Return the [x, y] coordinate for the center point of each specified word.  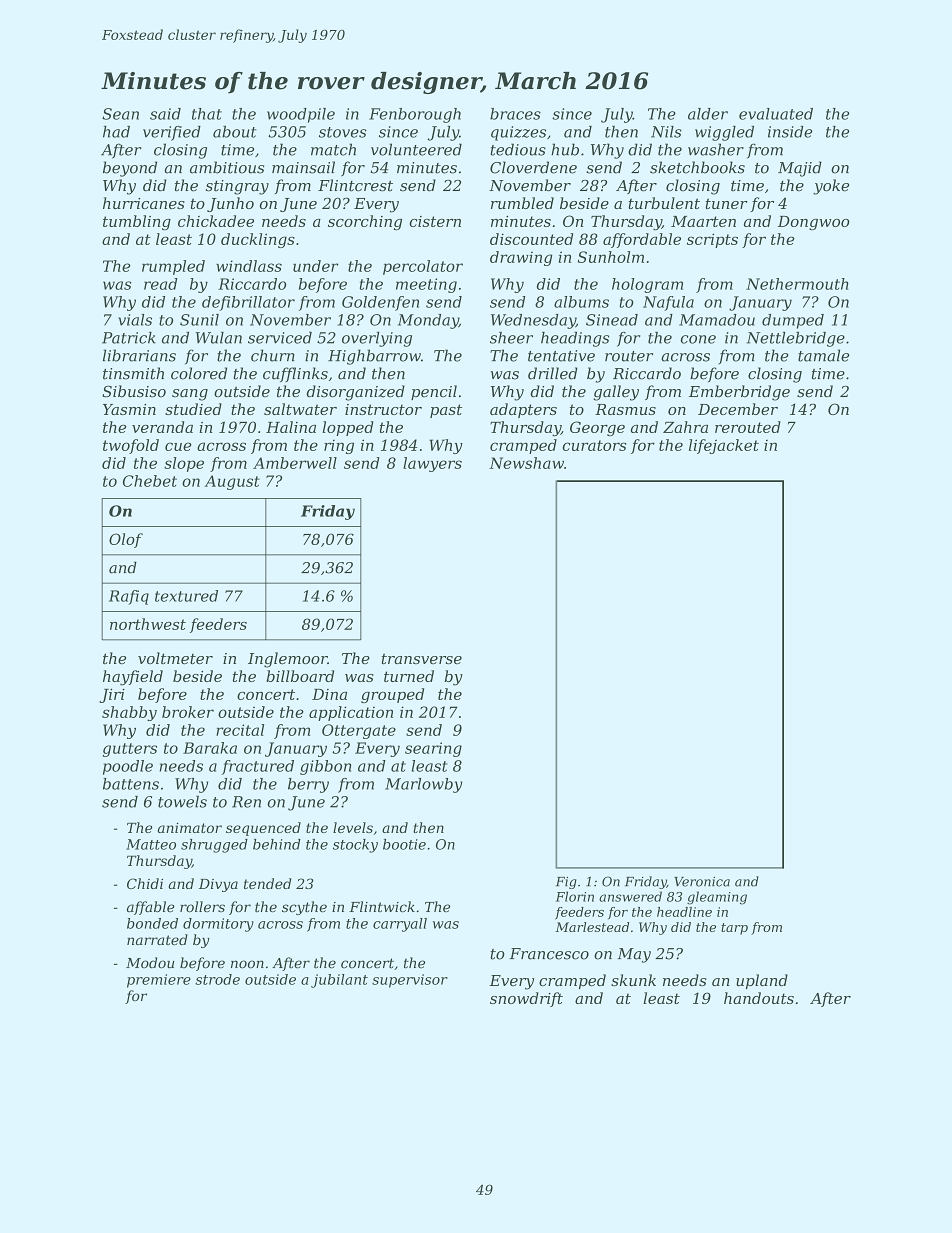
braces [515, 114]
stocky [355, 846]
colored [199, 373]
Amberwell [295, 463]
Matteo [151, 844]
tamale [823, 355]
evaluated [776, 114]
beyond [130, 169]
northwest [148, 624]
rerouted [748, 427]
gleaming [717, 898]
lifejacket [724, 446]
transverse [422, 659]
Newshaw [526, 463]
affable [151, 908]
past [446, 411]
